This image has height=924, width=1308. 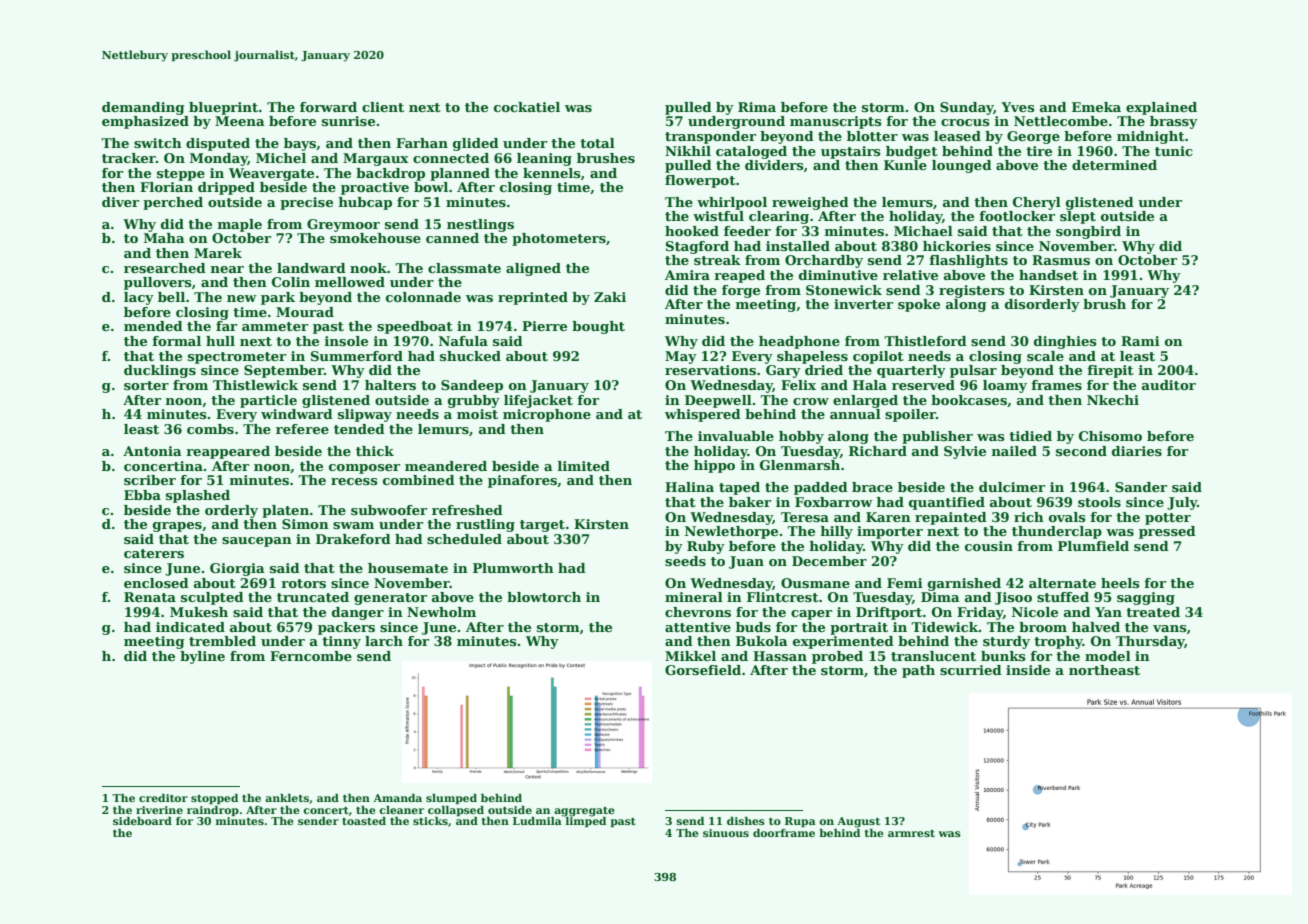 I want to click on grapes, so click(x=177, y=527).
